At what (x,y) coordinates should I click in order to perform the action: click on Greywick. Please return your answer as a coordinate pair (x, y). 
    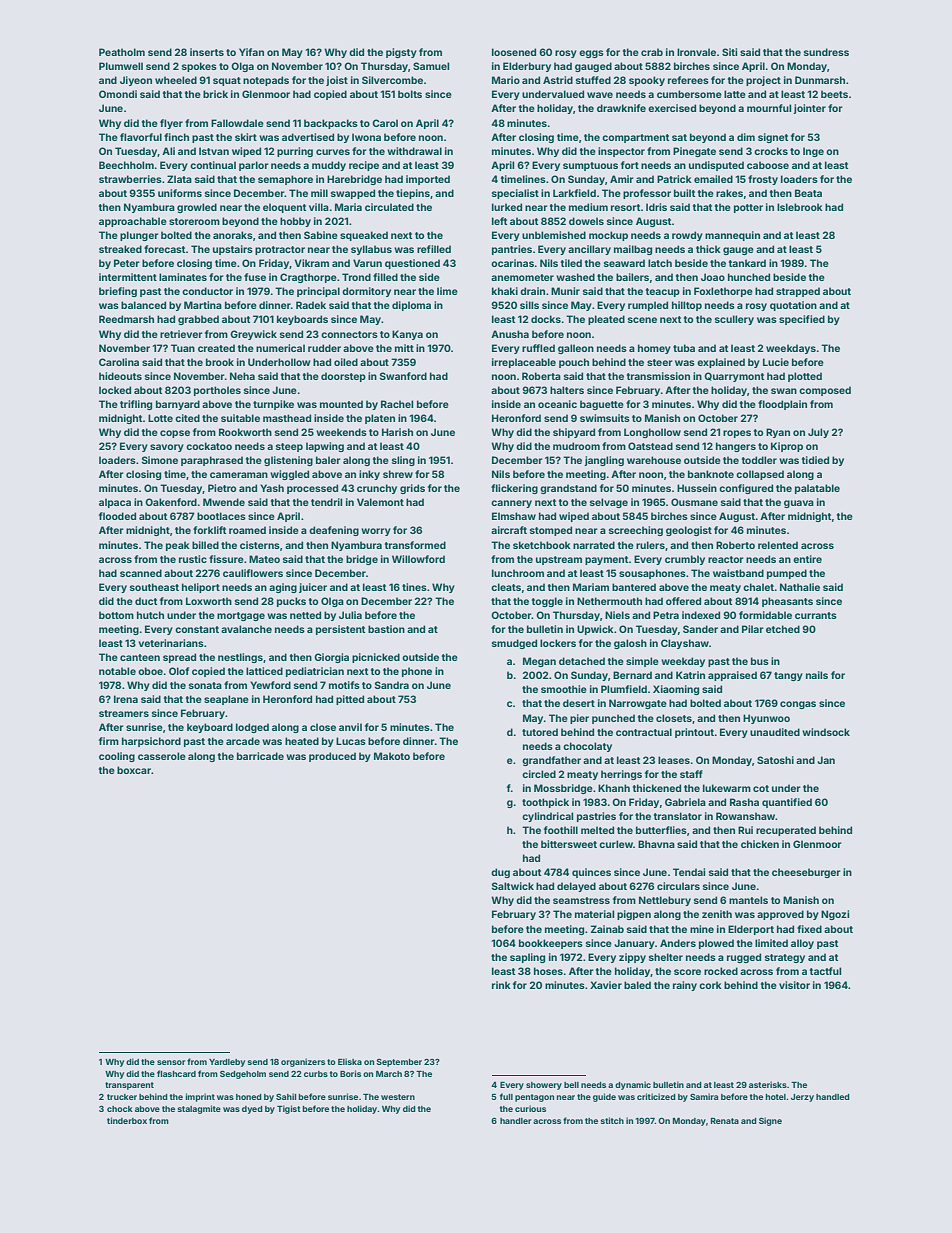
    Looking at the image, I should click on (253, 335).
